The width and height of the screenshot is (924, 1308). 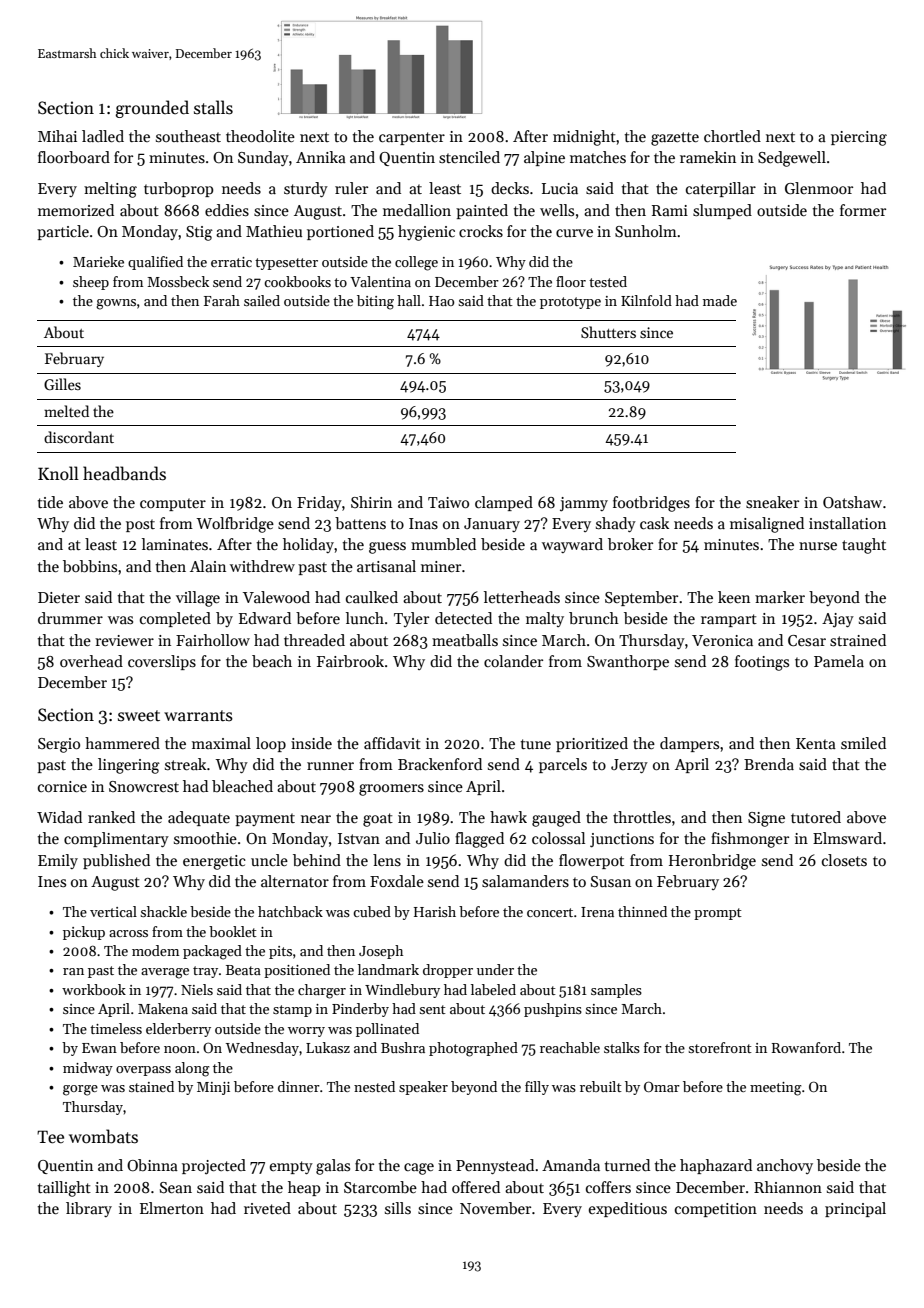 What do you see at coordinates (816, 743) in the screenshot?
I see `Kenta` at bounding box center [816, 743].
